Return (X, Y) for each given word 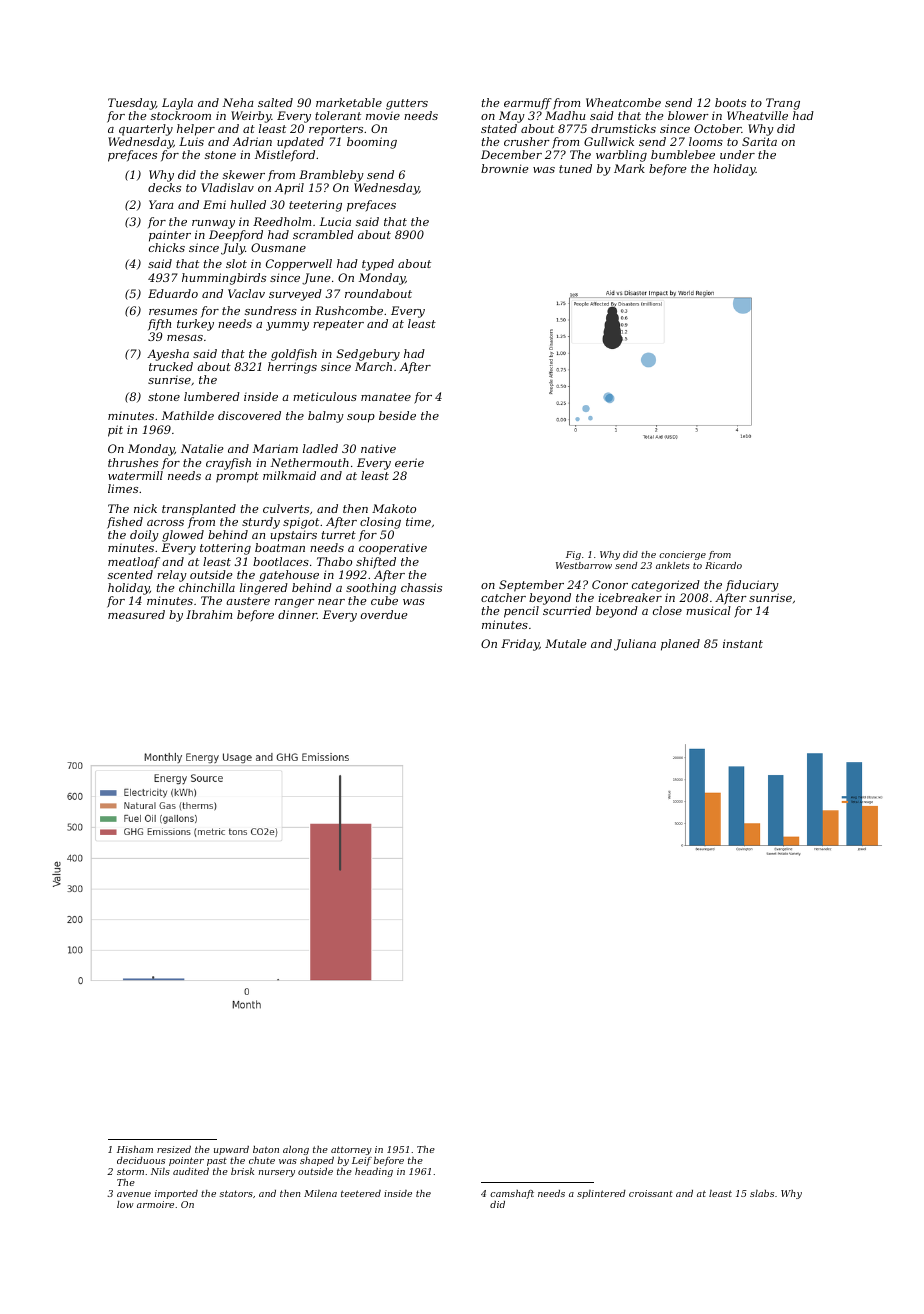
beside (397, 415)
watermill (135, 475)
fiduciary (752, 586)
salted (275, 102)
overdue (384, 614)
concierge (682, 555)
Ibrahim (209, 614)
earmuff (528, 104)
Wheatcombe (623, 102)
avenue (134, 1194)
